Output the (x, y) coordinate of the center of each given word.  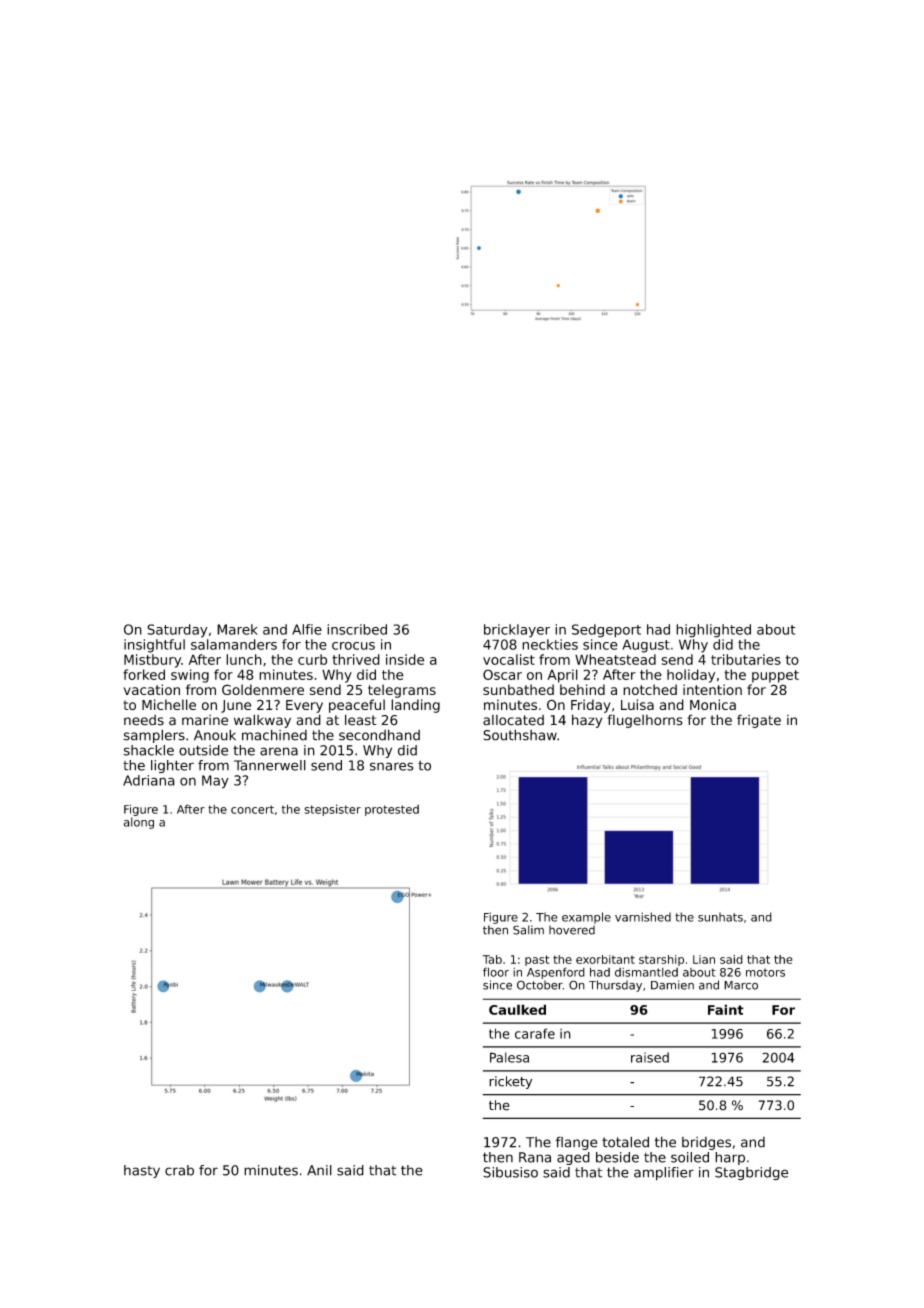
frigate (759, 721)
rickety (510, 1082)
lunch (244, 659)
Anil (319, 1170)
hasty (142, 1171)
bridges (706, 1143)
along (138, 823)
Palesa (509, 1057)
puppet (775, 676)
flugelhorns (645, 721)
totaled (625, 1142)
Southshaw (520, 735)
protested (392, 810)
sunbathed (518, 689)
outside (203, 750)
